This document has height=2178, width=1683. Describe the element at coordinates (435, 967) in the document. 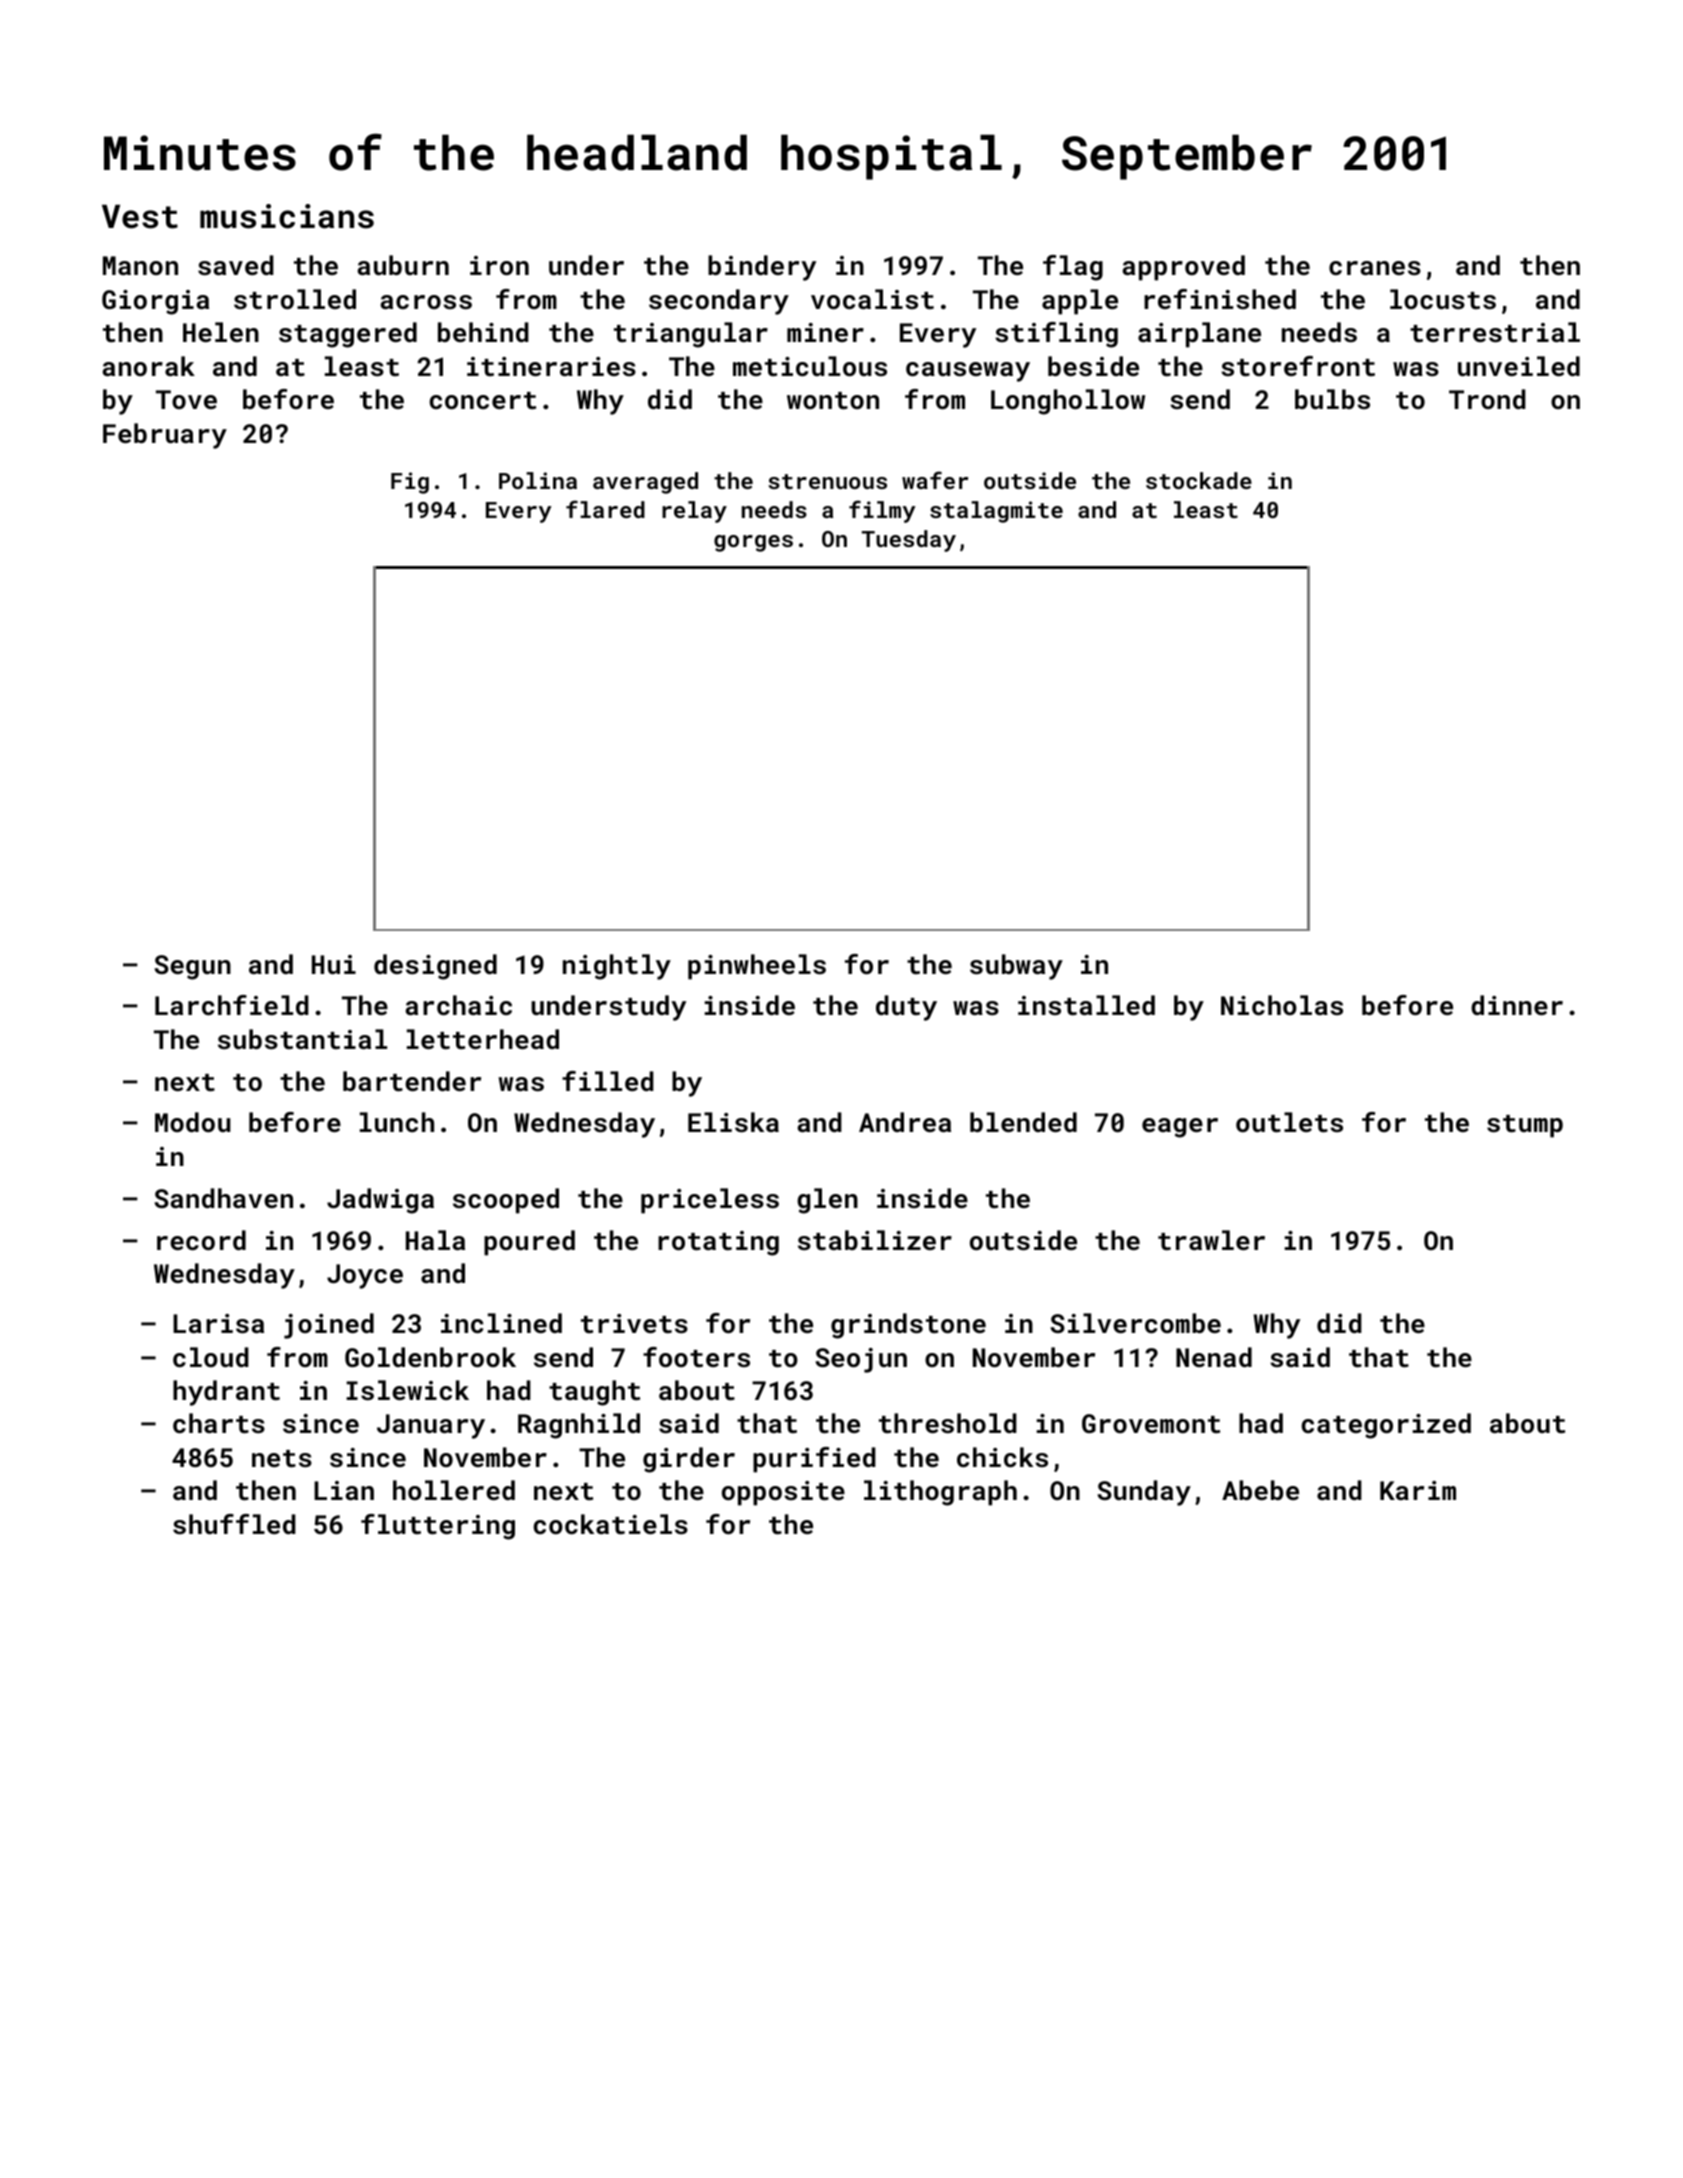

I see `designed` at that location.
